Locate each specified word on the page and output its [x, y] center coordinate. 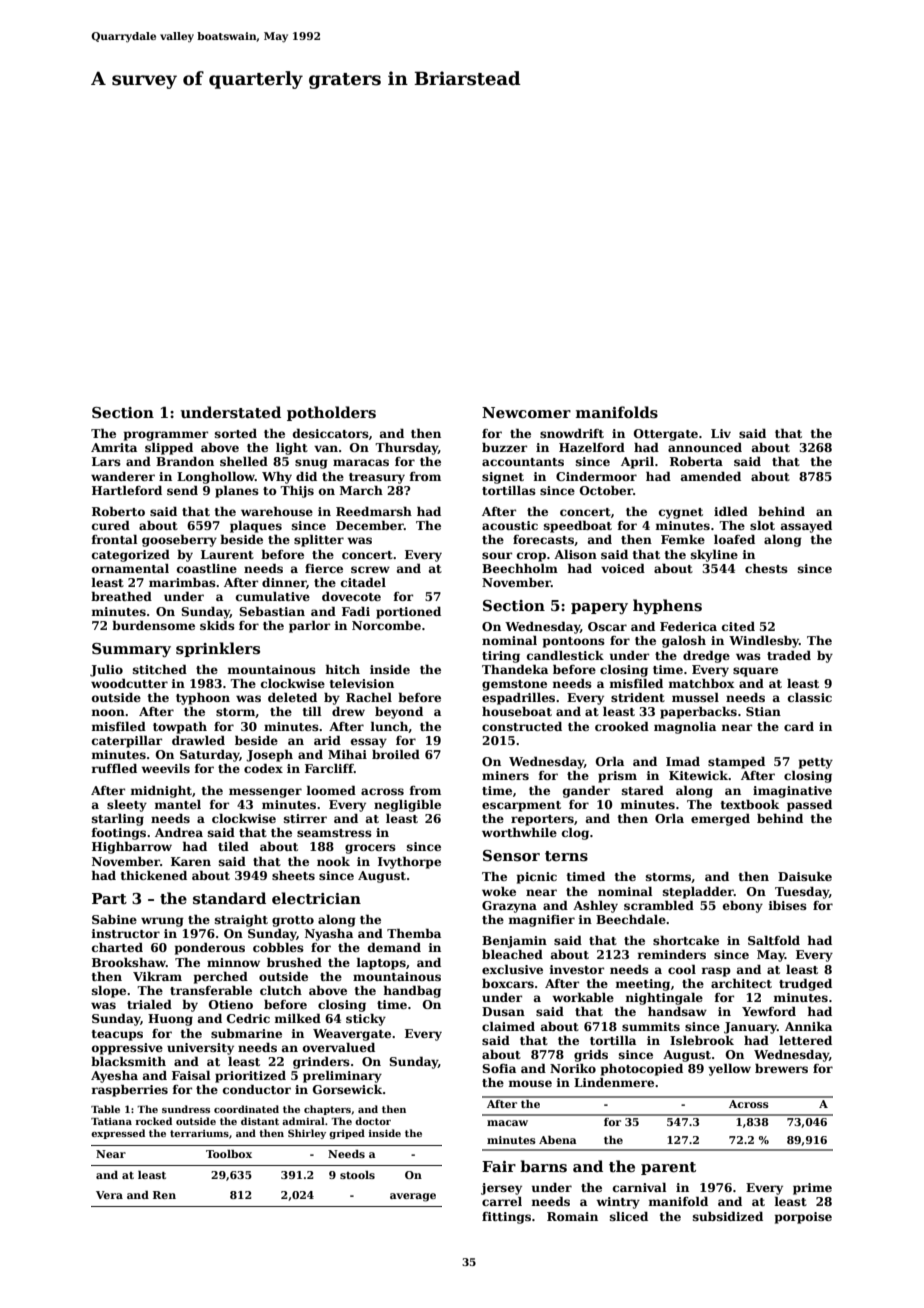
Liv [721, 433]
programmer [166, 436]
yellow [729, 1069]
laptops [381, 963]
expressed [118, 1134]
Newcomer [526, 412]
